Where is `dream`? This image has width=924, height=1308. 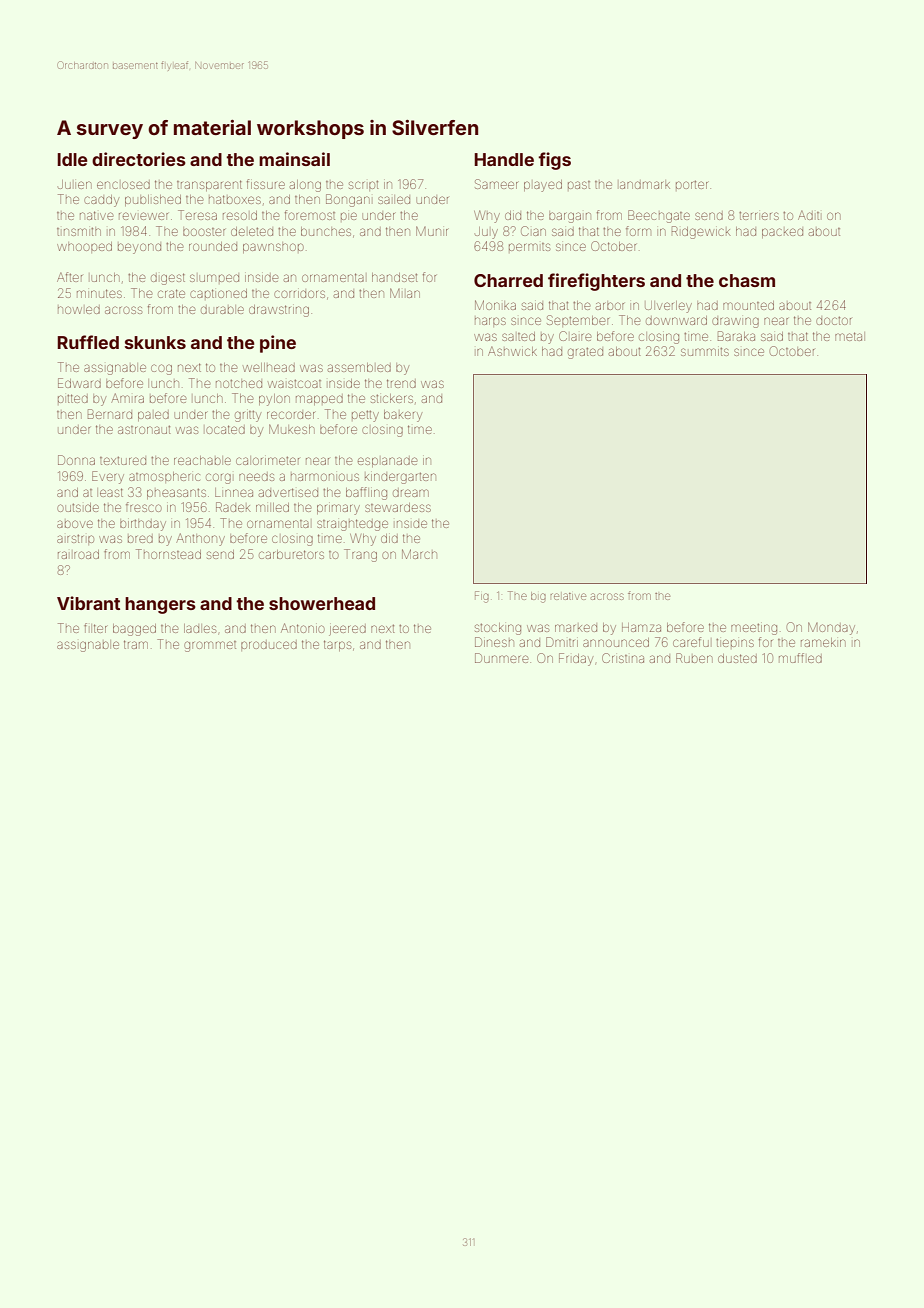 dream is located at coordinates (411, 493).
